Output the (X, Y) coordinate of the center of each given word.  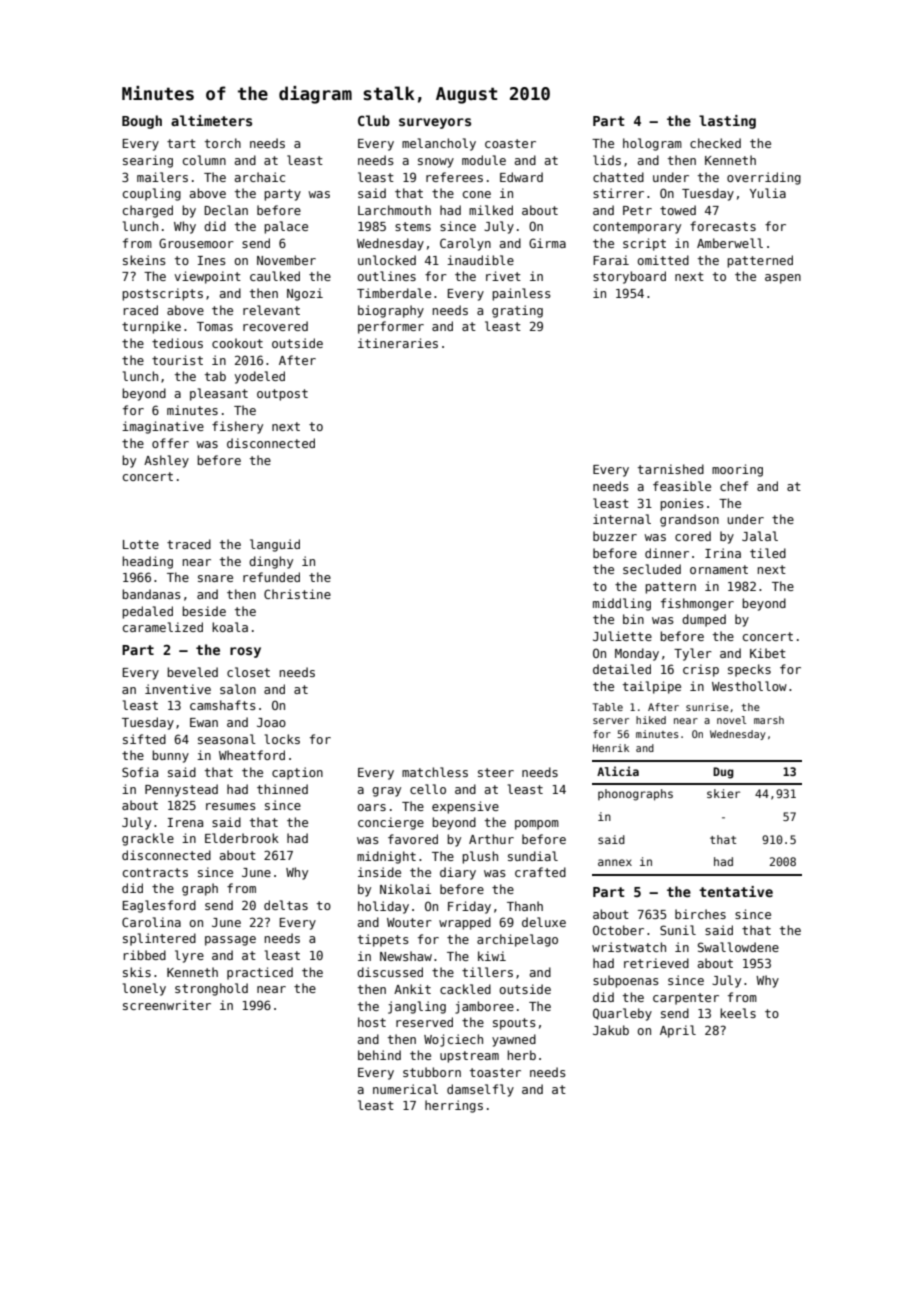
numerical (405, 1089)
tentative (736, 891)
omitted (663, 260)
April (678, 1031)
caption (297, 773)
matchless (435, 772)
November (286, 260)
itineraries (398, 343)
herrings (454, 1106)
